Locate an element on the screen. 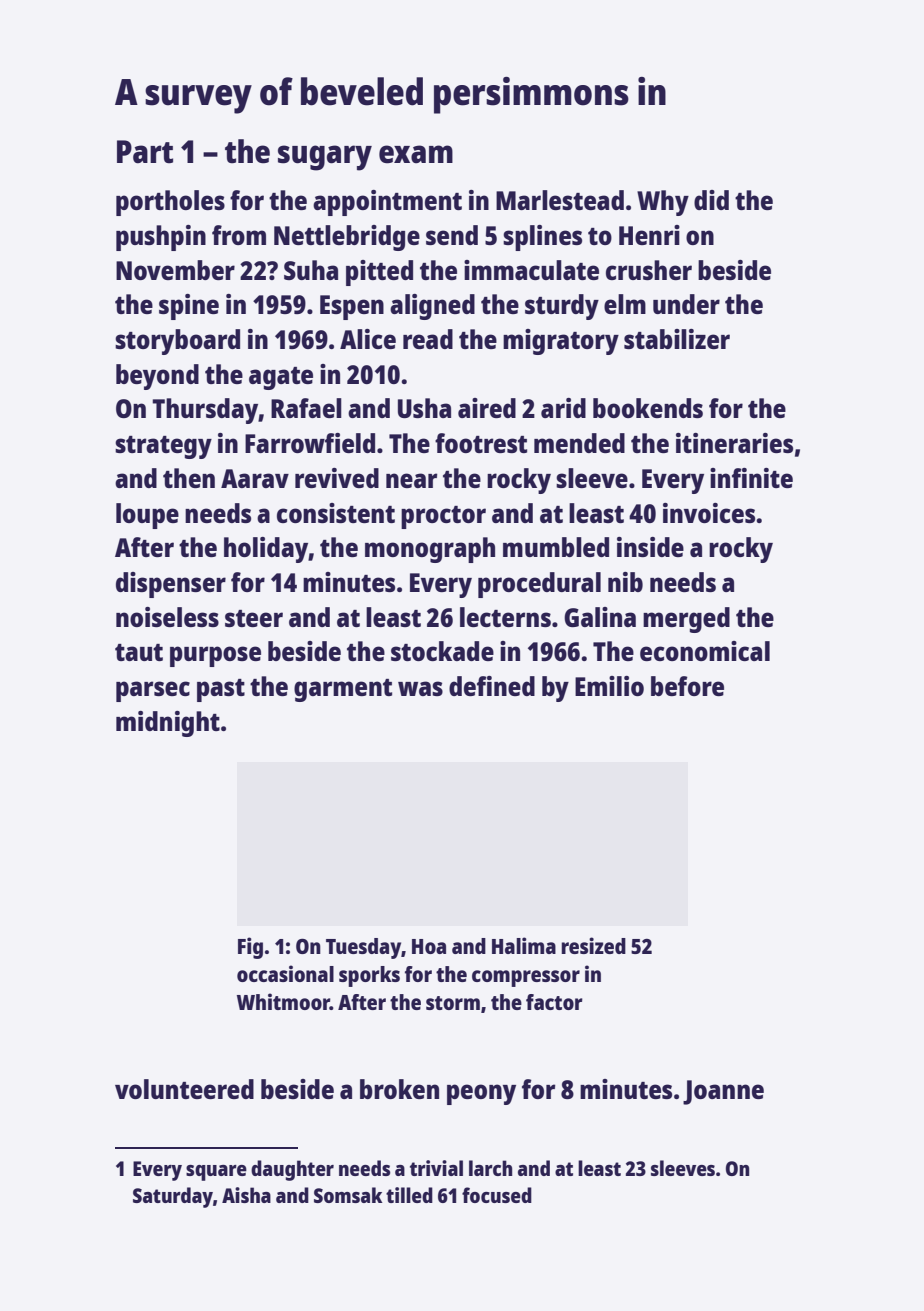 This screenshot has width=924, height=1311. occasional is located at coordinates (285, 973).
